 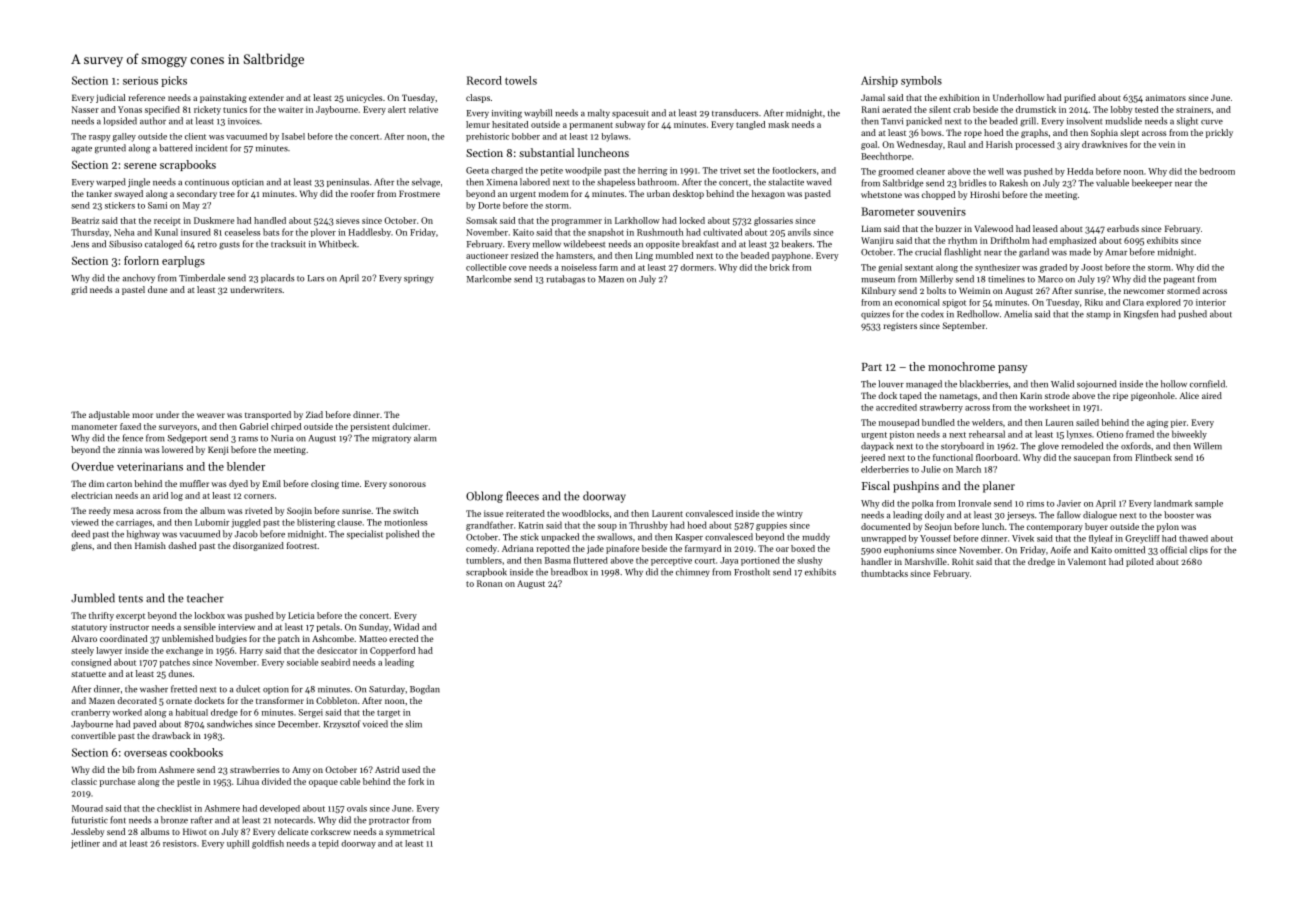 What do you see at coordinates (735, 113) in the screenshot?
I see `transducers` at bounding box center [735, 113].
